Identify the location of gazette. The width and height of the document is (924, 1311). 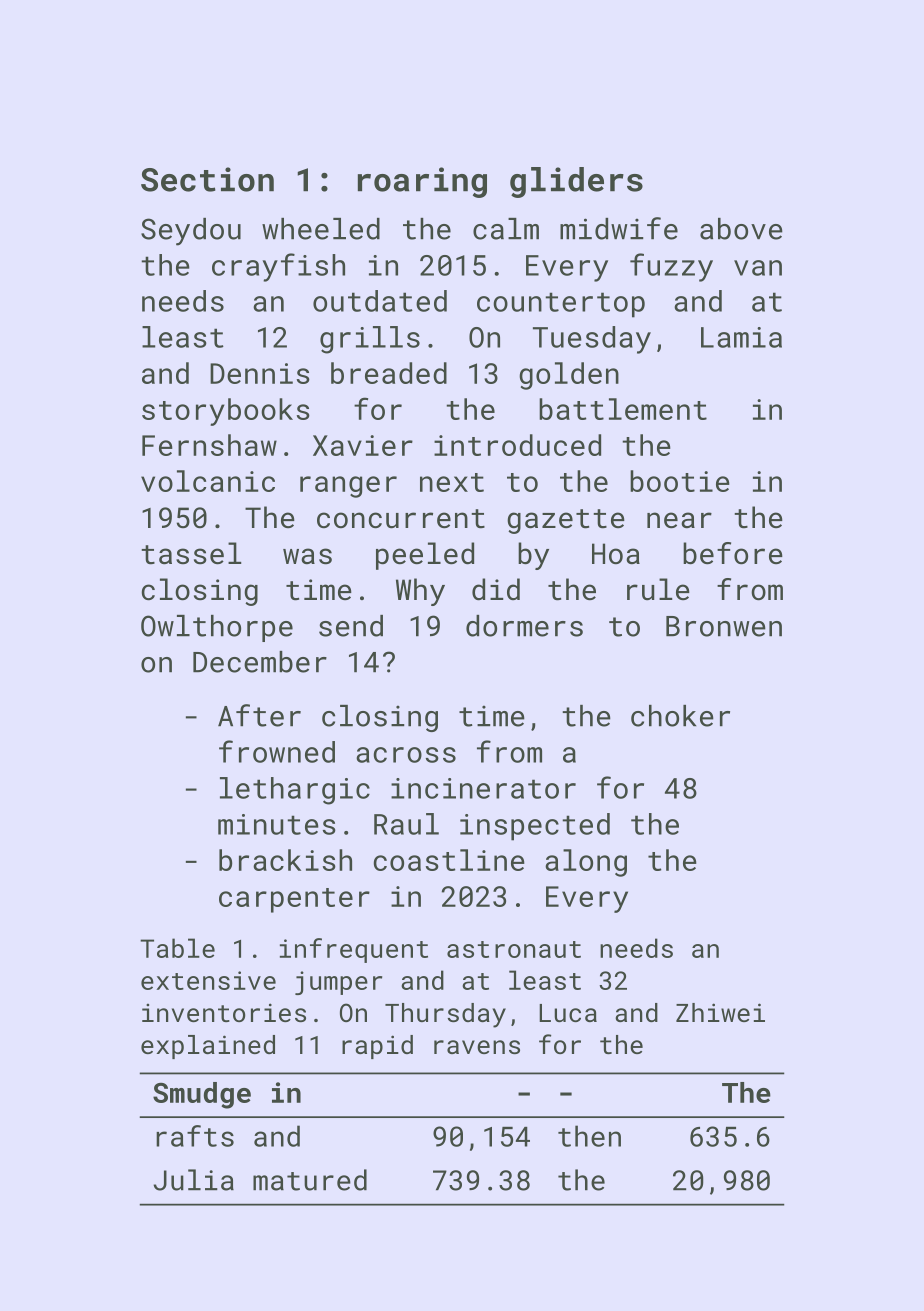
(566, 521).
